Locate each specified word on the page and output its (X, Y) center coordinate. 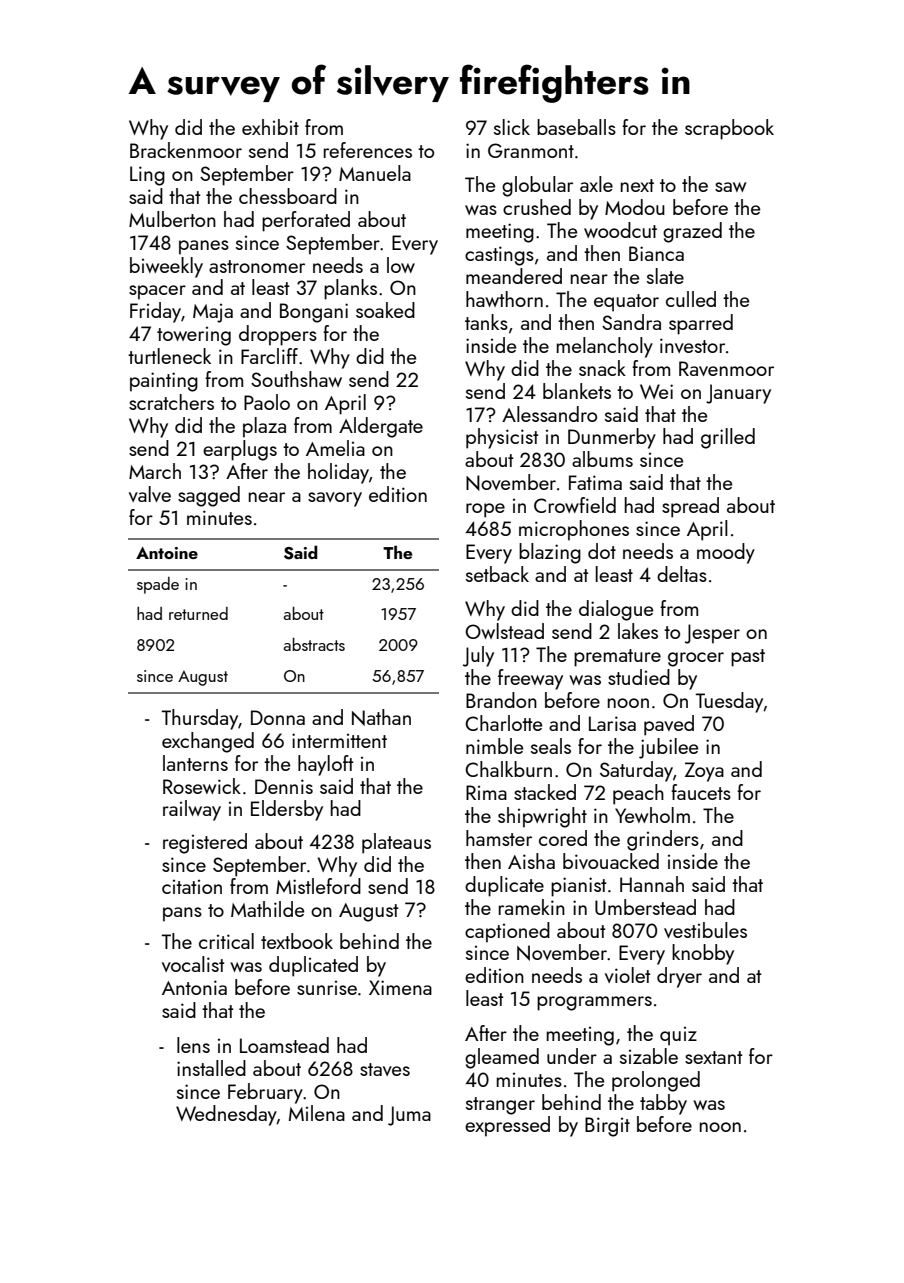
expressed (507, 1126)
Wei (656, 391)
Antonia (194, 987)
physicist (502, 438)
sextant (713, 1057)
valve (150, 494)
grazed (692, 232)
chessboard (288, 196)
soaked (385, 310)
